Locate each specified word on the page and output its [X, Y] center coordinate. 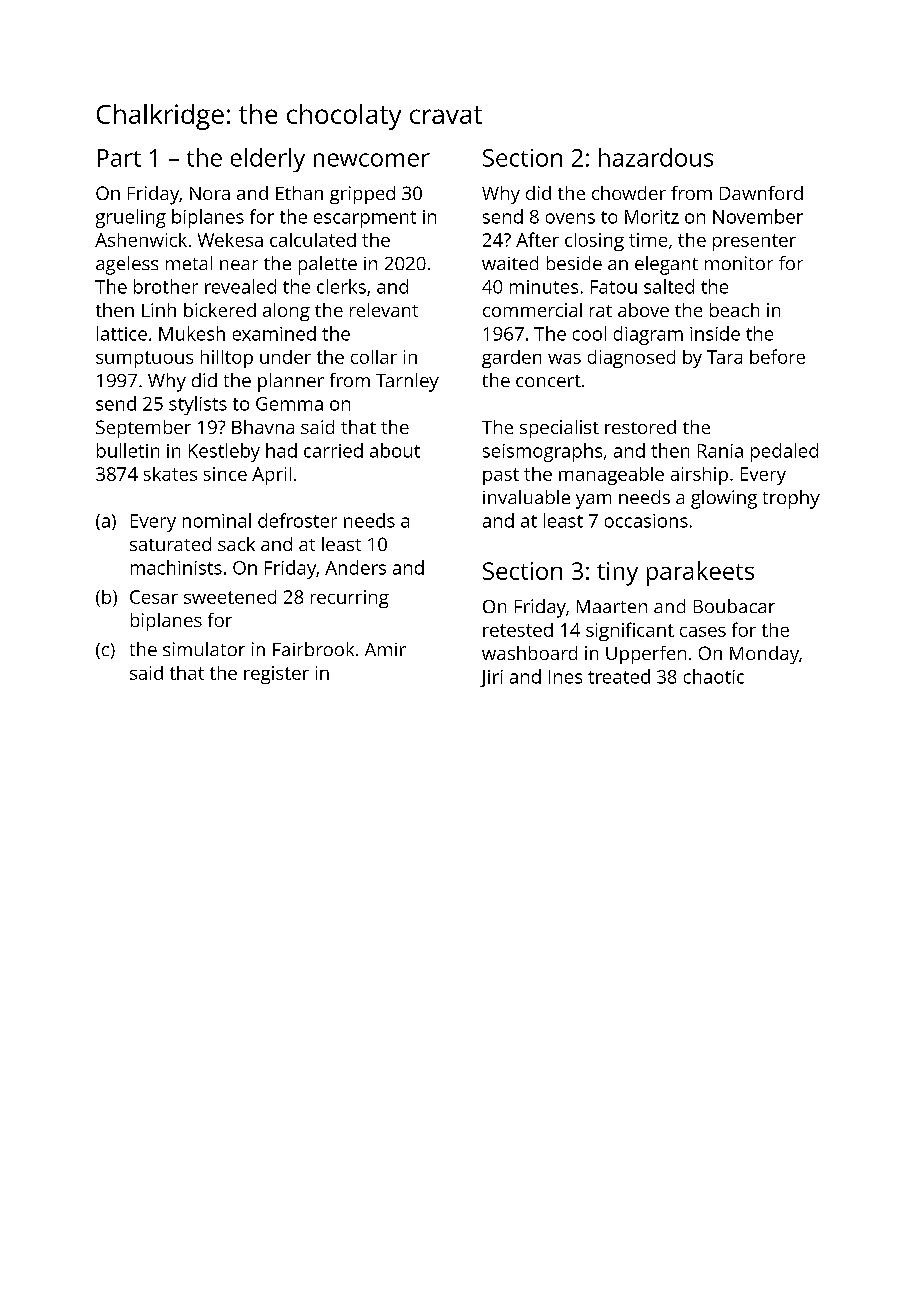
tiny [617, 574]
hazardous [656, 157]
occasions [646, 521]
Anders [355, 567]
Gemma [289, 404]
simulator [204, 649]
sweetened [230, 597]
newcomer [372, 160]
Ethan [299, 193]
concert [548, 381]
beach [734, 310]
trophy [791, 499]
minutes [544, 287]
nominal [217, 520]
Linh [159, 310]
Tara [724, 357]
